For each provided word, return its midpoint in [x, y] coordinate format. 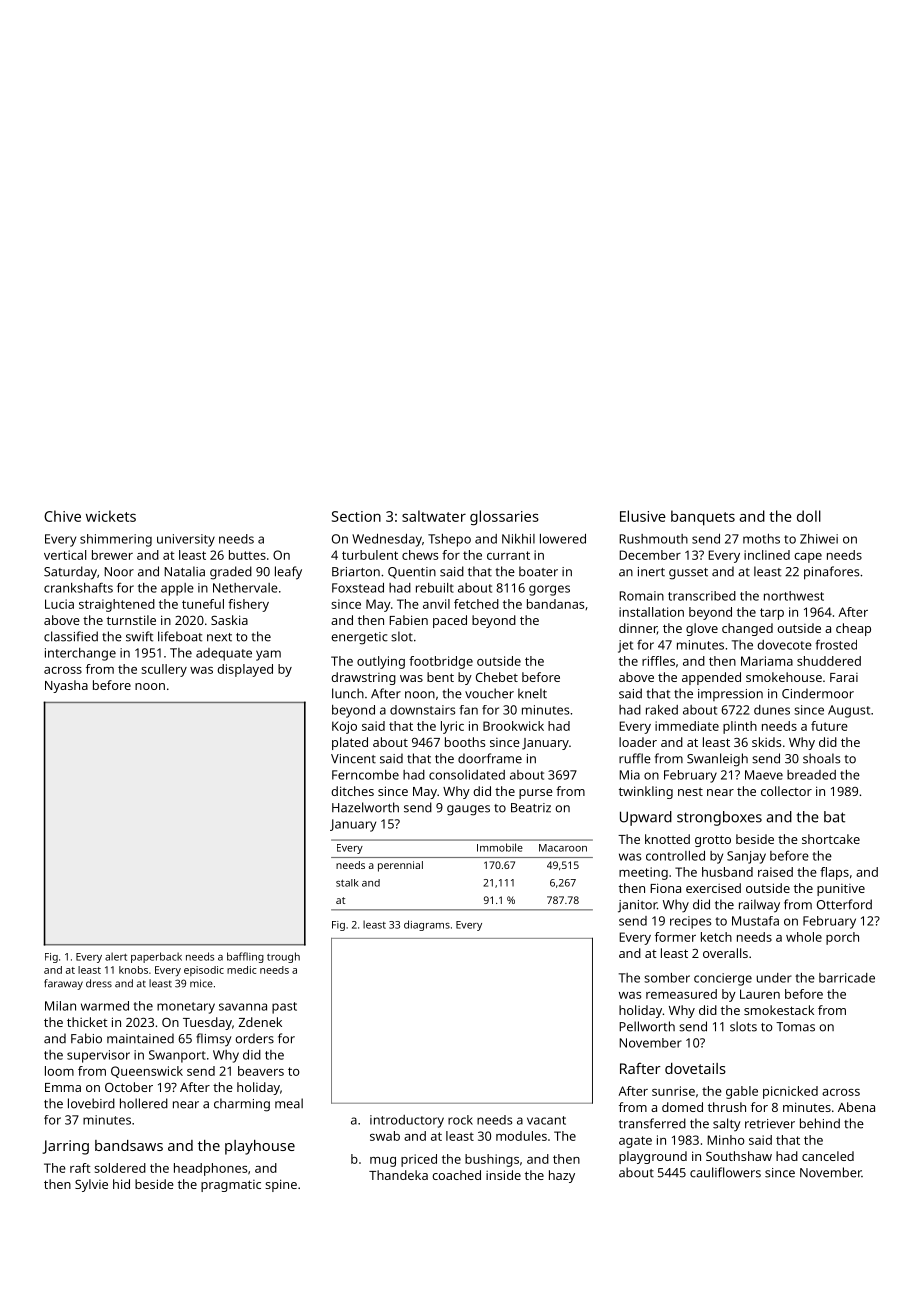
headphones [210, 1169]
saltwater [434, 516]
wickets [111, 516]
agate [635, 1142]
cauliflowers [725, 1172]
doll [809, 516]
